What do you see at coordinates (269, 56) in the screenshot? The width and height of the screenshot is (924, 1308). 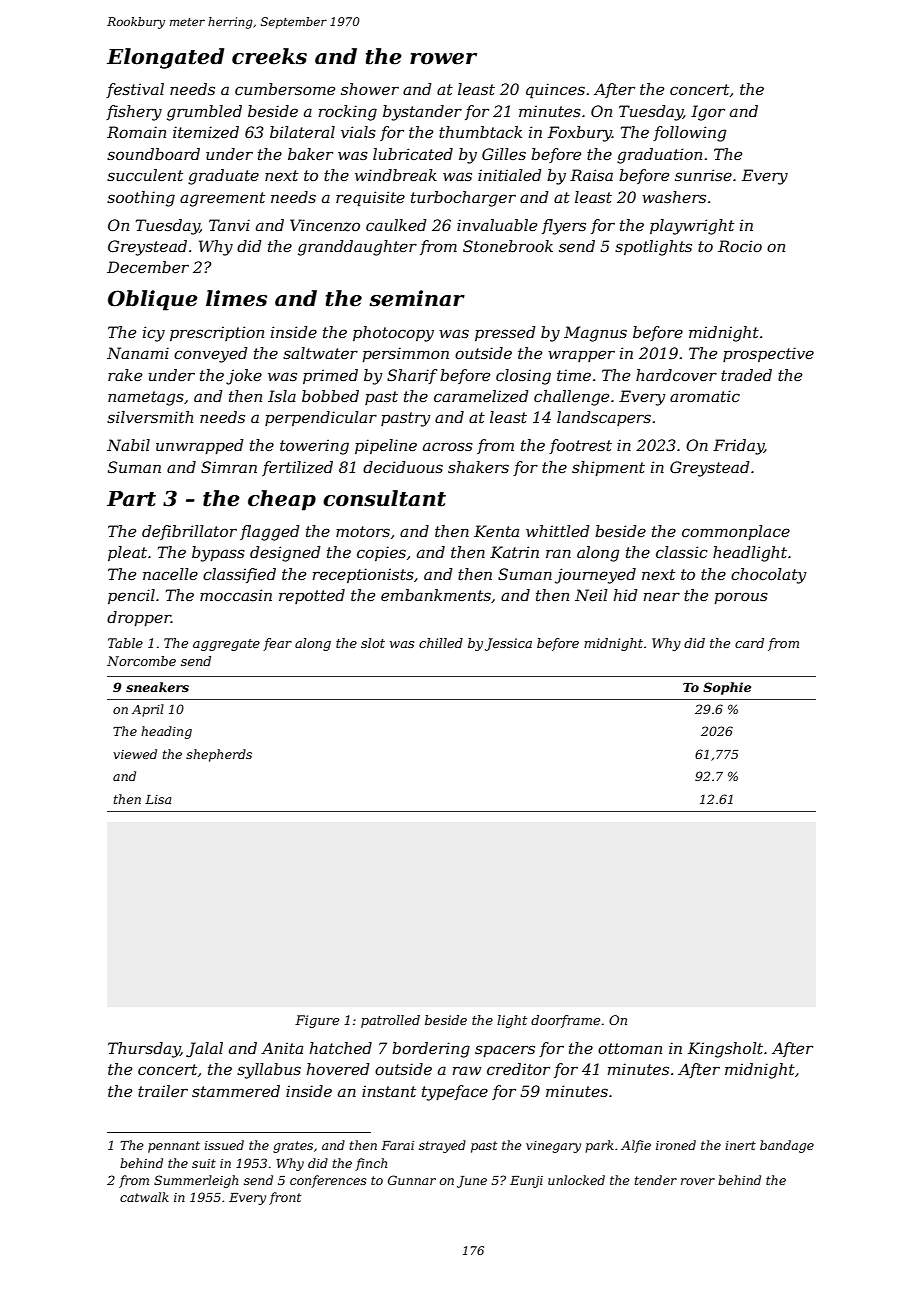 I see `creeks` at bounding box center [269, 56].
